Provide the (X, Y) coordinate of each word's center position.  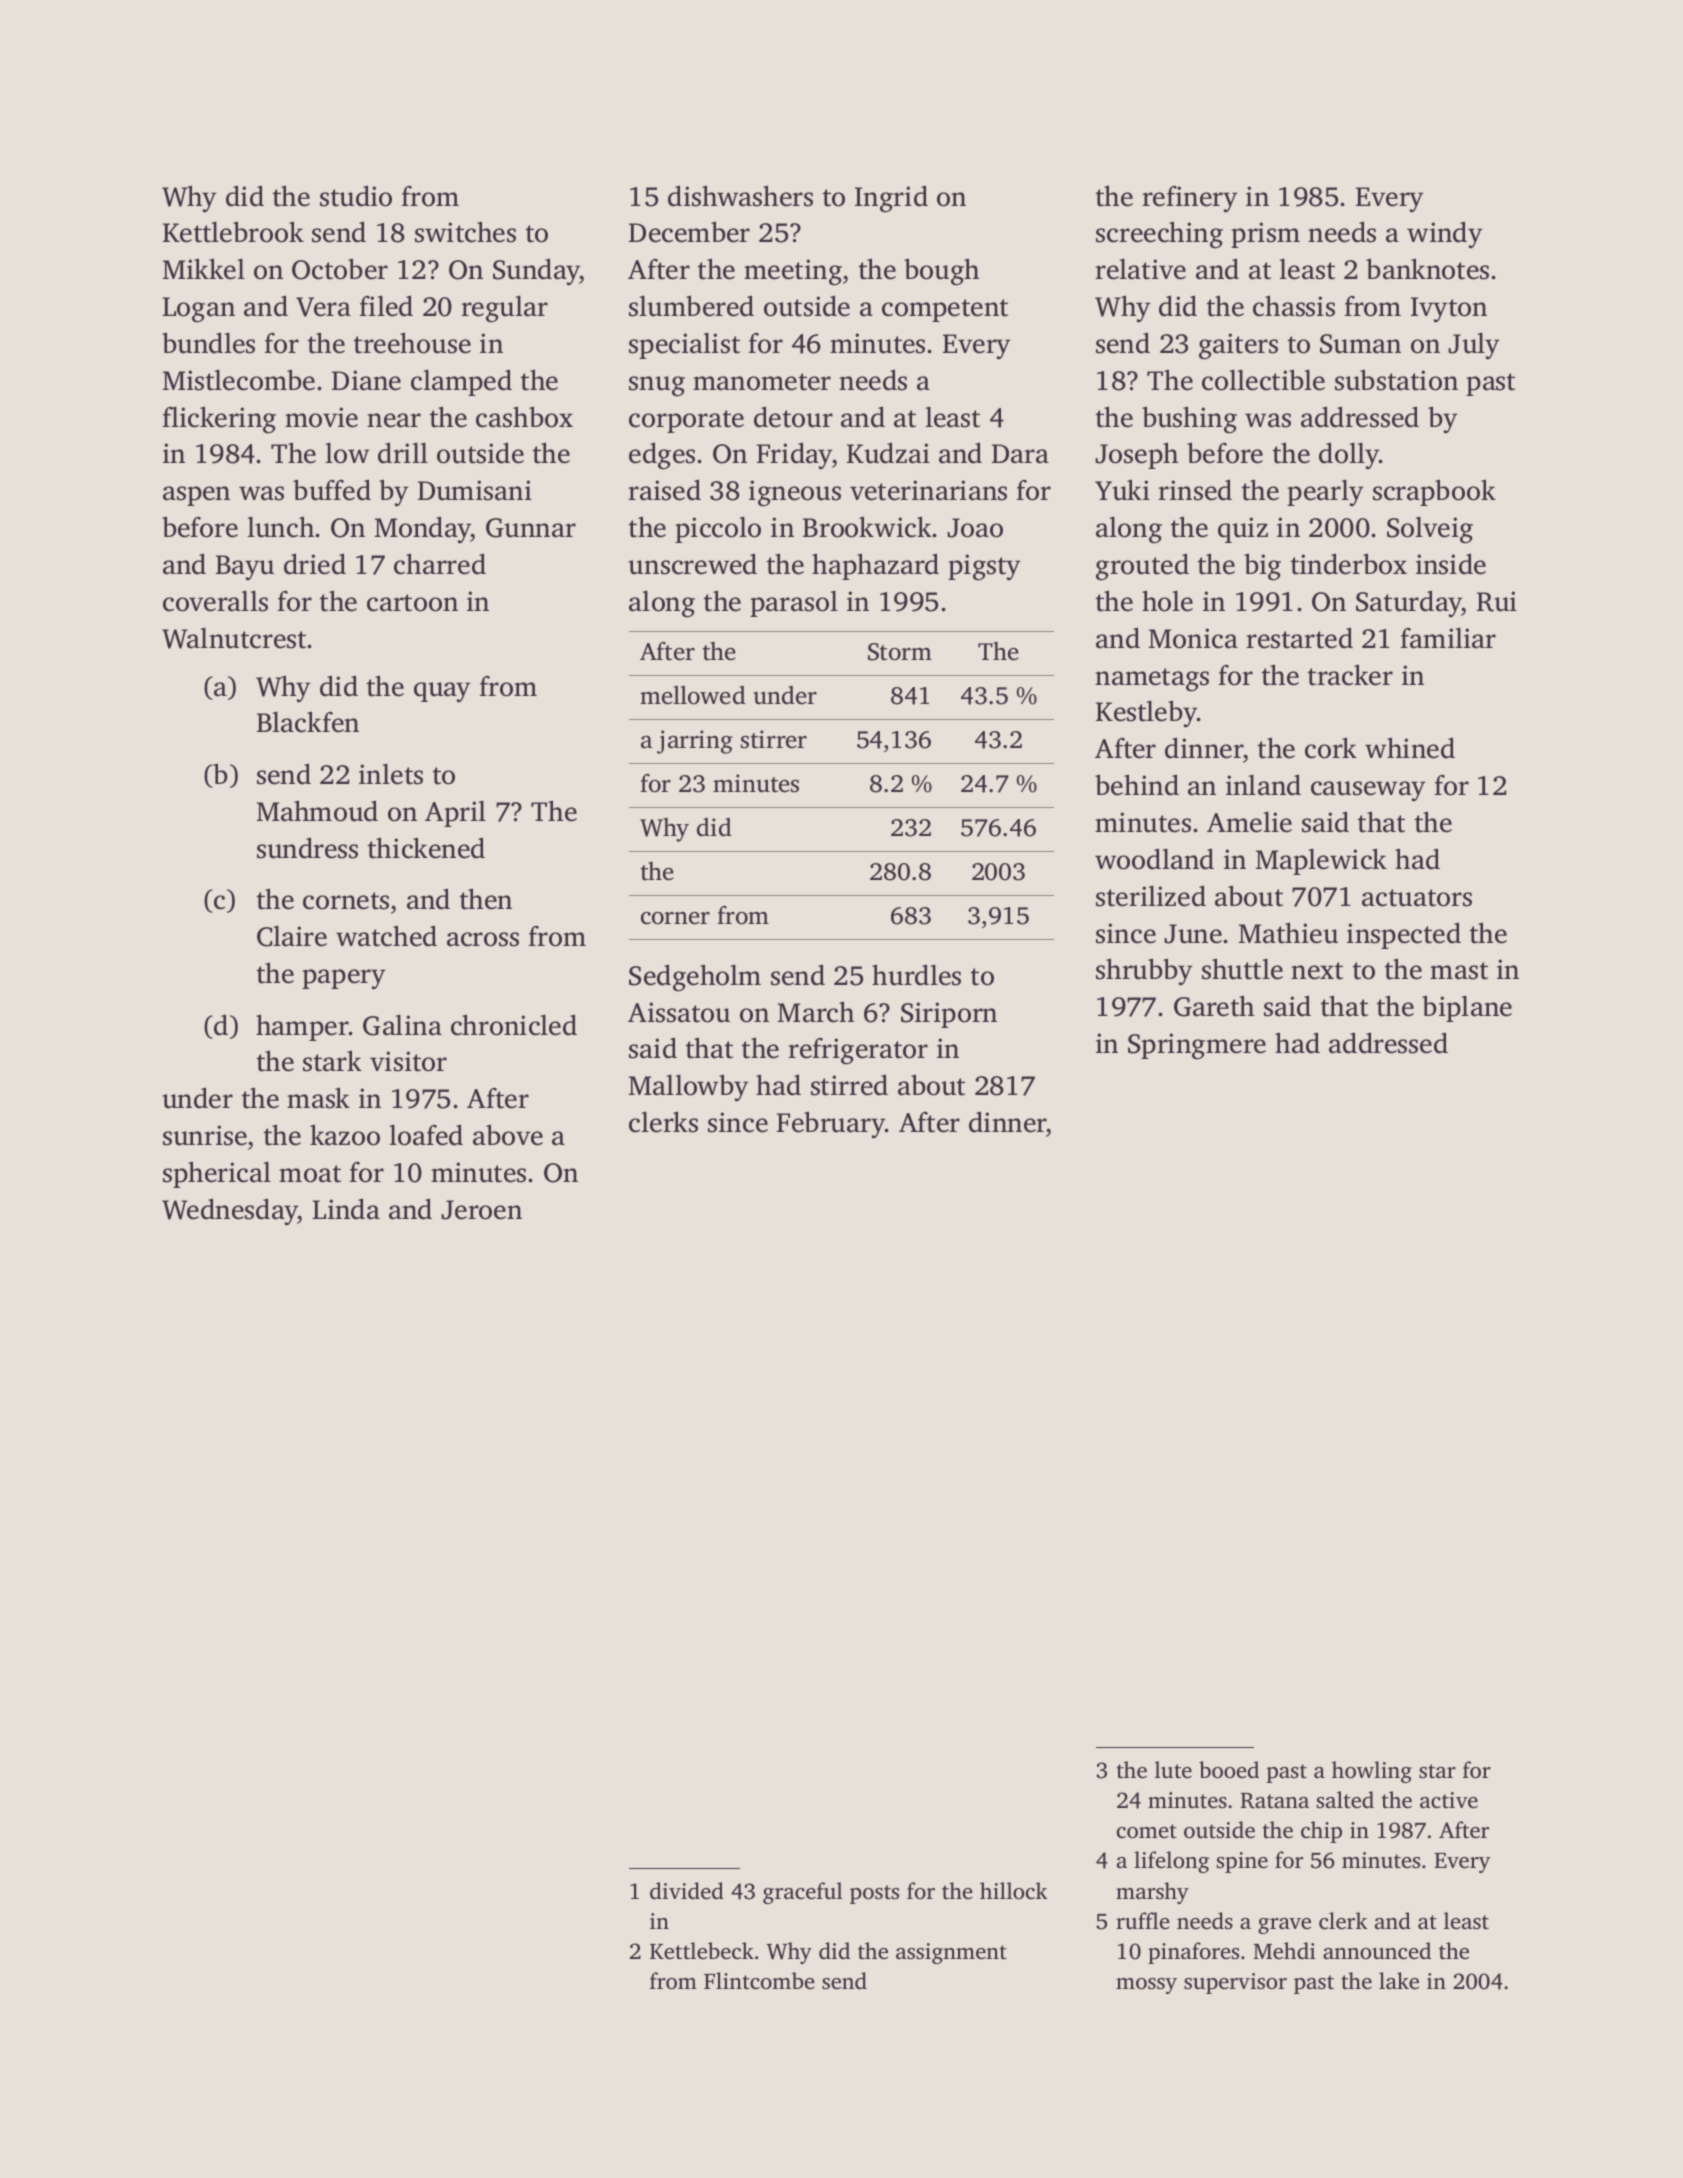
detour (793, 417)
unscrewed (692, 564)
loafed (426, 1135)
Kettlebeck (702, 1951)
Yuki (1122, 490)
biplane (1467, 1008)
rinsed (1195, 490)
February (831, 1125)
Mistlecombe (239, 380)
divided (687, 1891)
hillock (1014, 1890)
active (1449, 1800)
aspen (196, 496)
